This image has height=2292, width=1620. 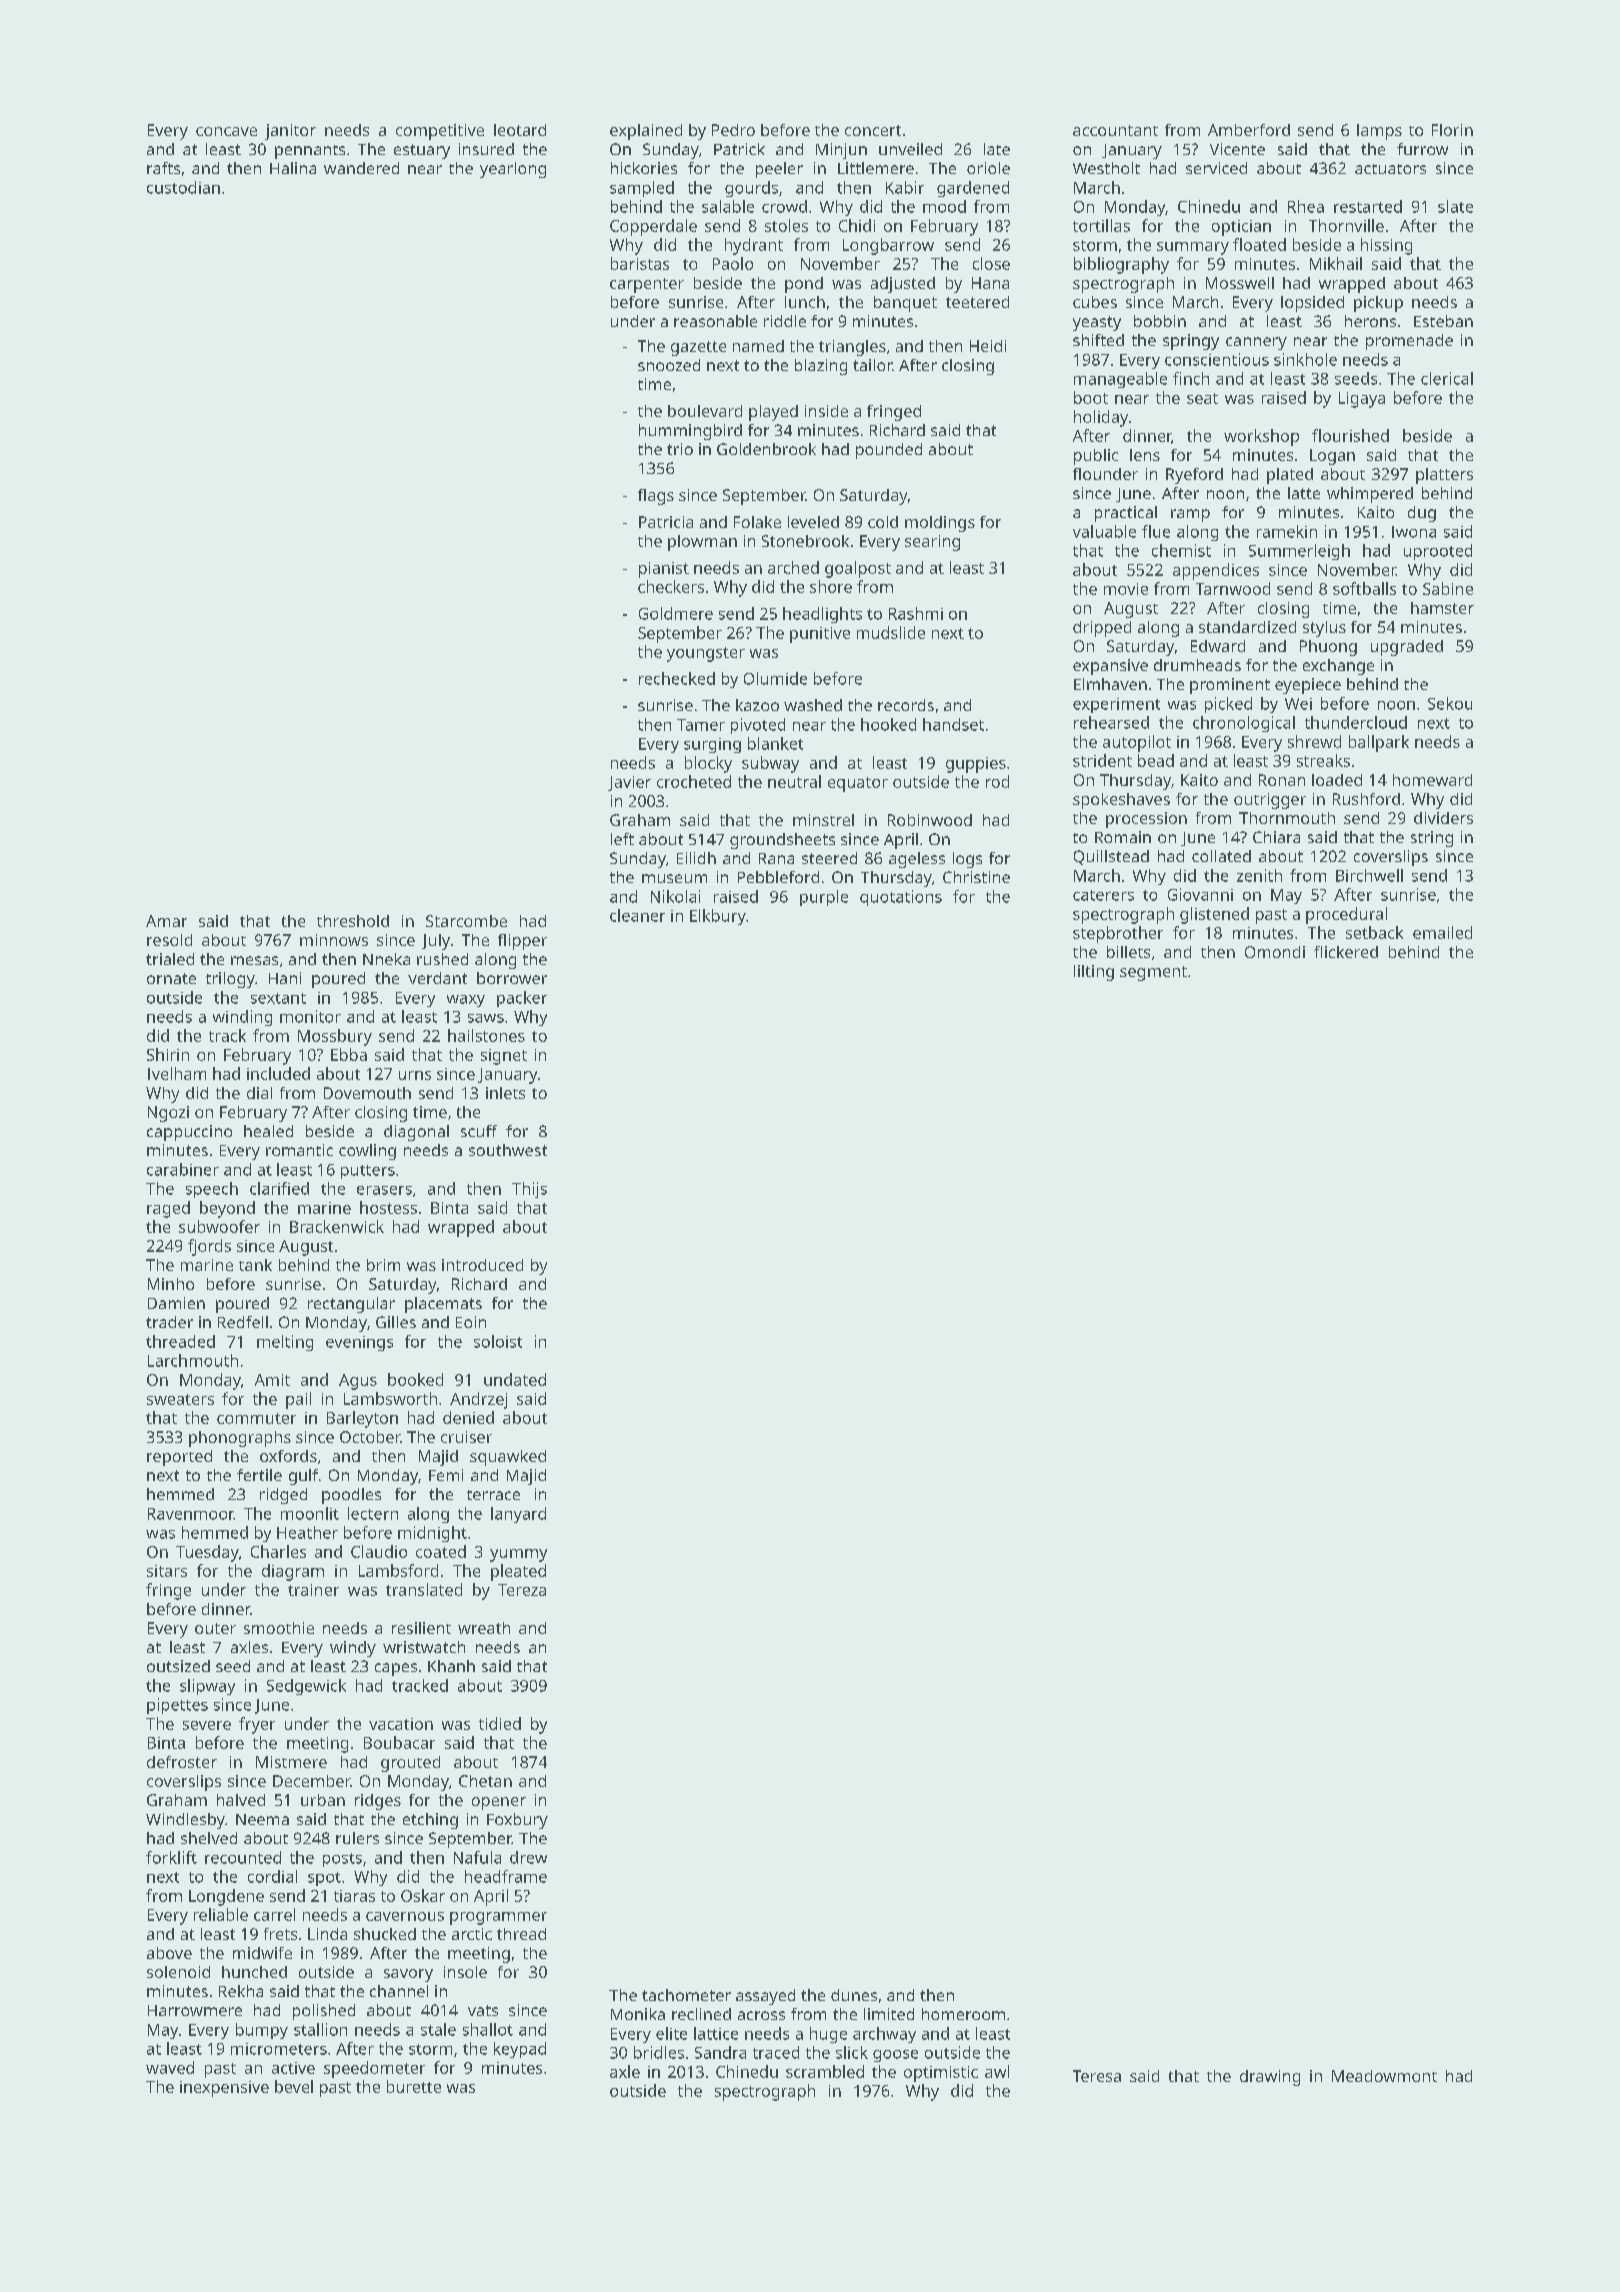 What do you see at coordinates (910, 149) in the image?
I see `unveiled` at bounding box center [910, 149].
